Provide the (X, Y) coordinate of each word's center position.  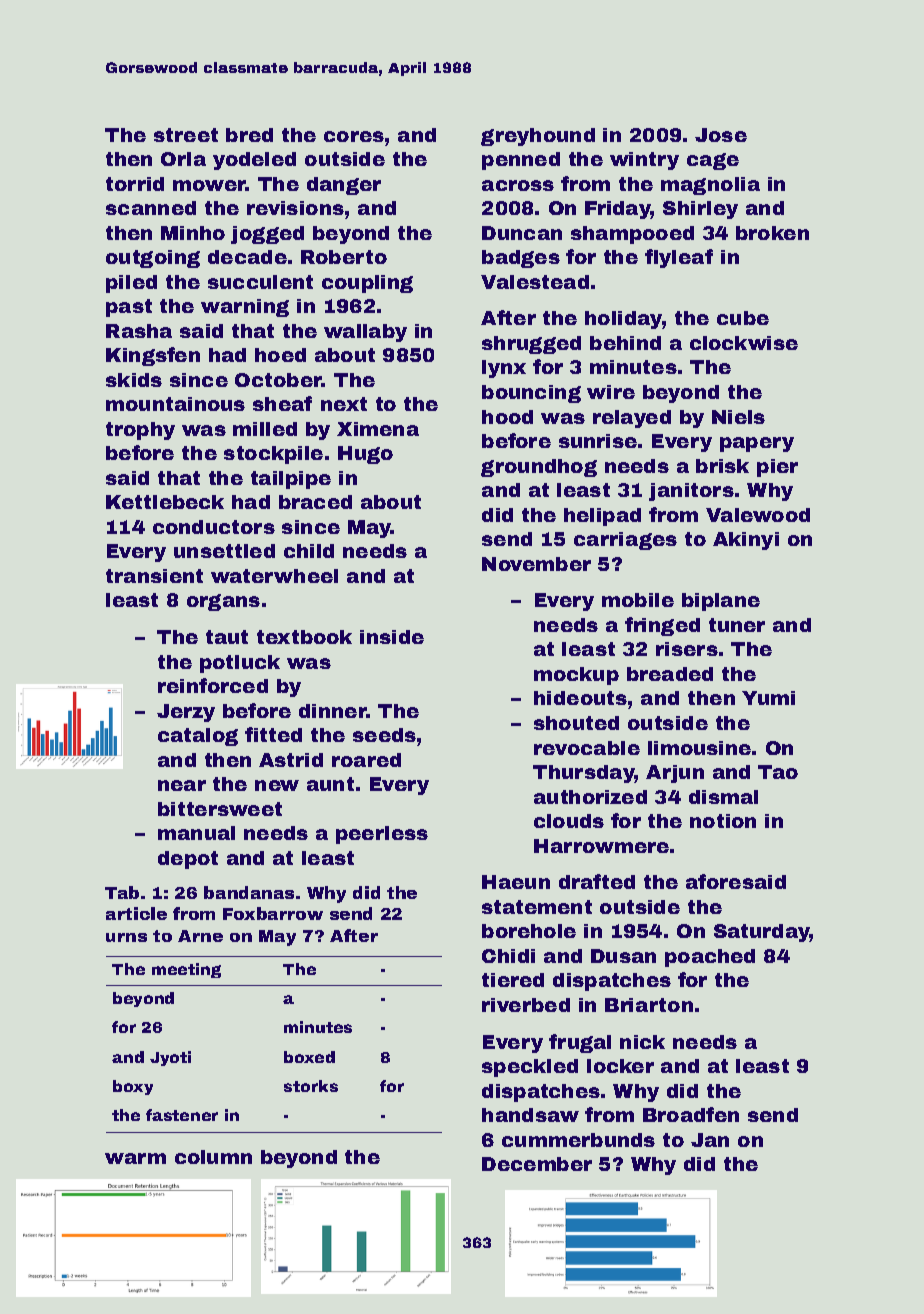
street (186, 135)
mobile (638, 600)
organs (223, 602)
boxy (133, 1087)
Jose (721, 135)
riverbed (526, 1005)
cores (354, 136)
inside (392, 637)
